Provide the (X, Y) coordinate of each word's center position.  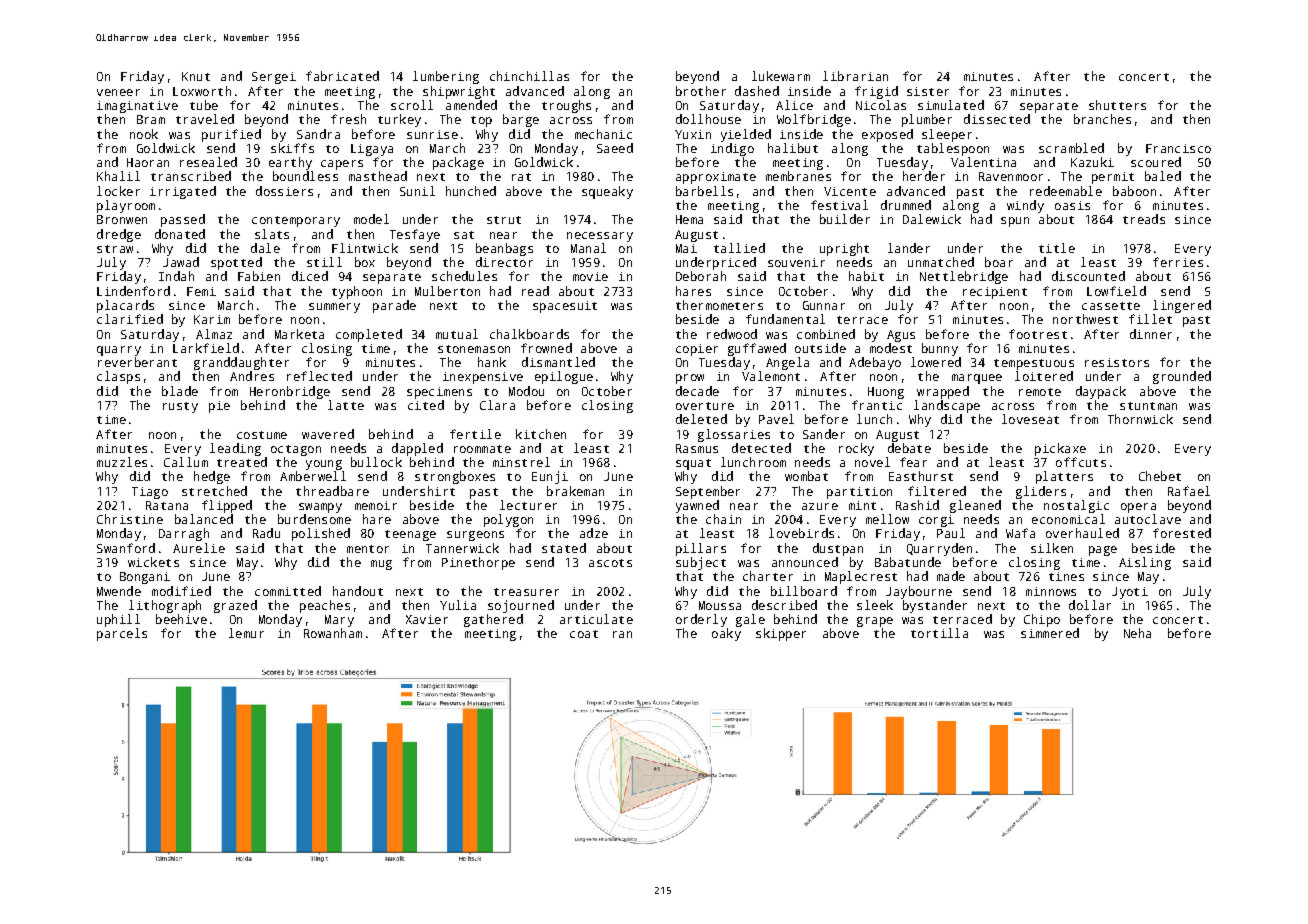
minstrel (521, 462)
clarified (130, 319)
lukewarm (781, 76)
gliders (1041, 492)
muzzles (122, 462)
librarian (855, 76)
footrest (1038, 334)
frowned (546, 348)
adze (594, 533)
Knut (196, 76)
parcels (122, 634)
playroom (126, 206)
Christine (130, 519)
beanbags (504, 249)
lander (909, 248)
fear (913, 462)
